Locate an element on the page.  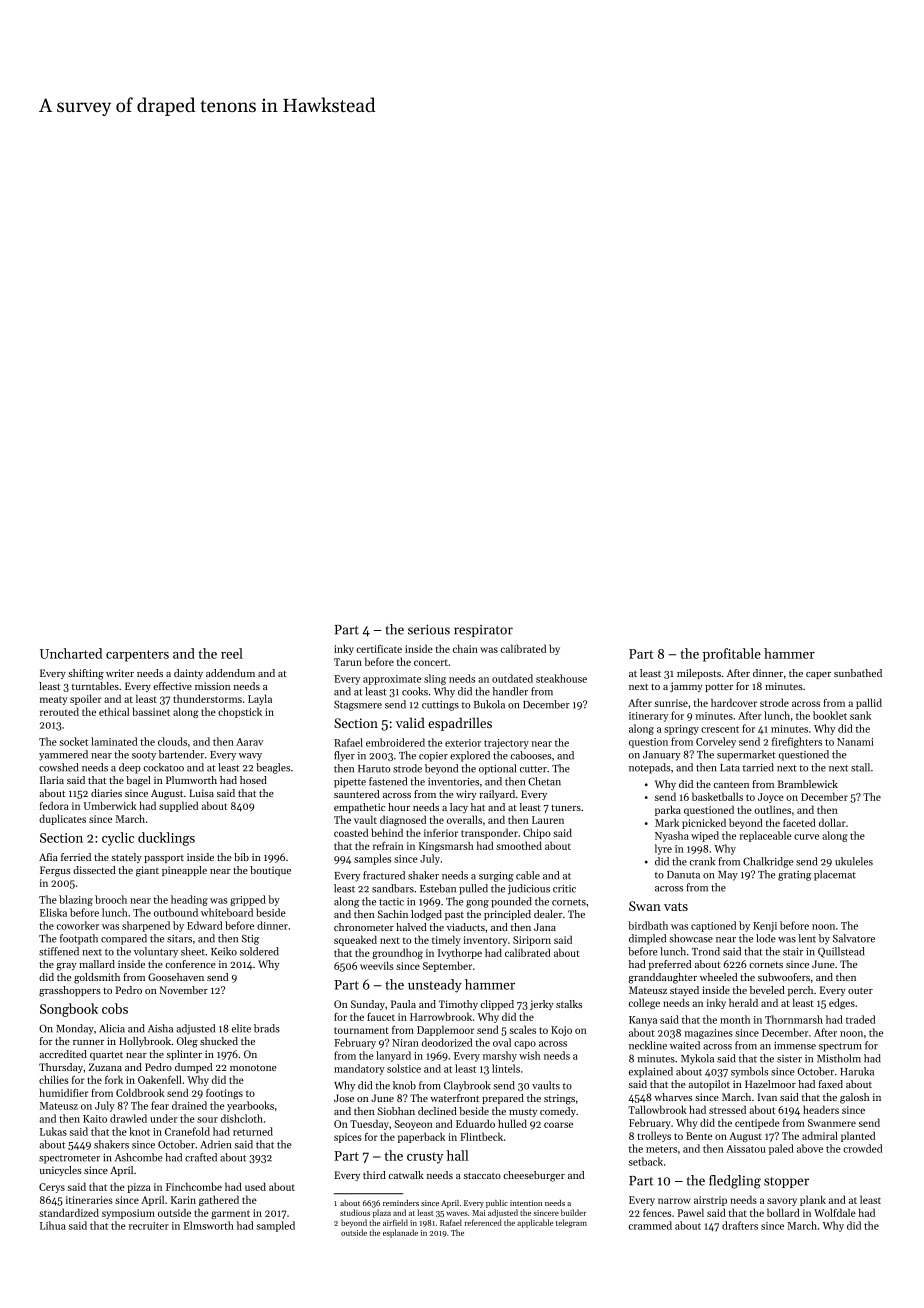
wiped is located at coordinates (705, 836).
